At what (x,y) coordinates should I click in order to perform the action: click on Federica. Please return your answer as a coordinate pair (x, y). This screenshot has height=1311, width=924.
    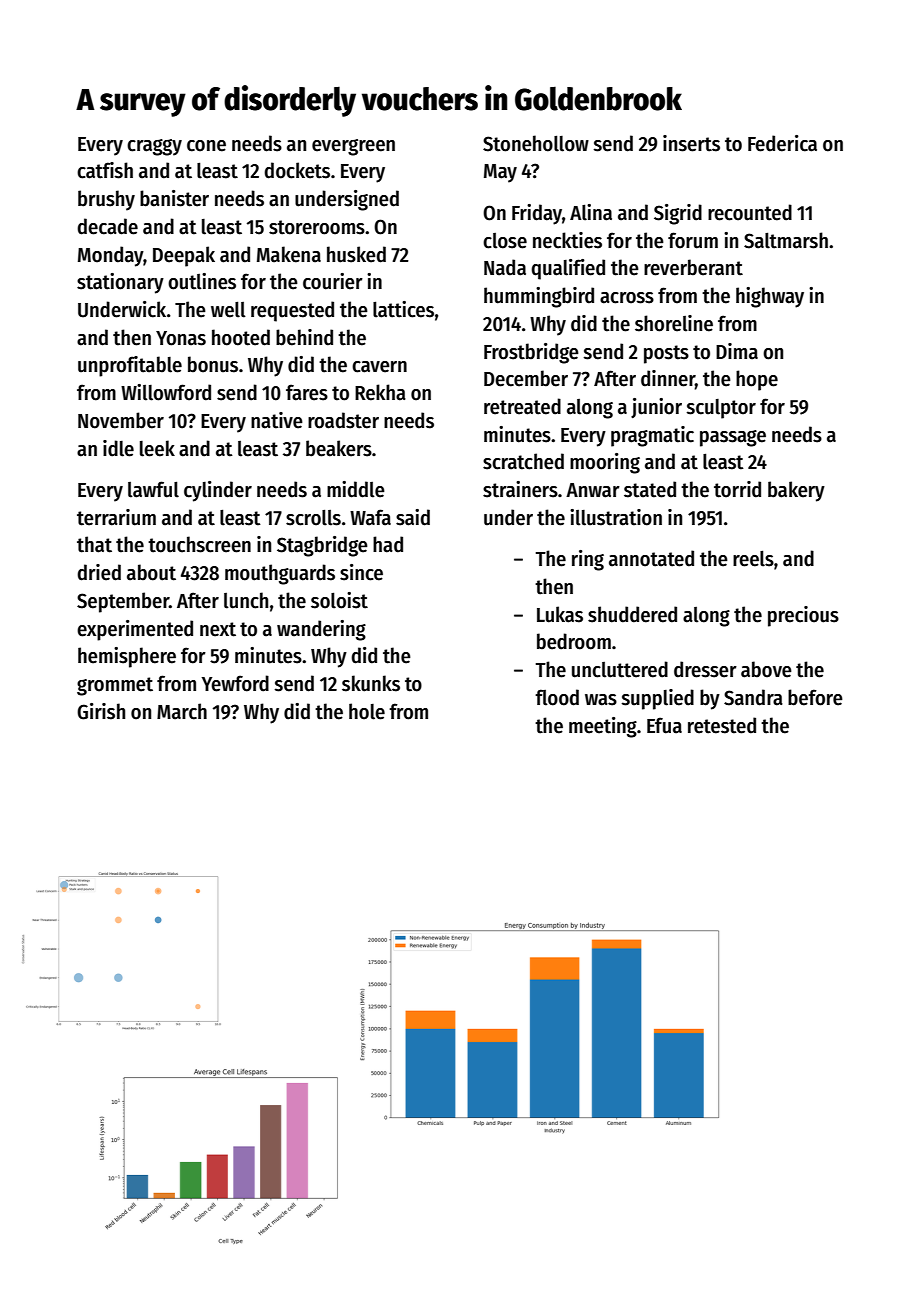
    Looking at the image, I should click on (782, 143).
